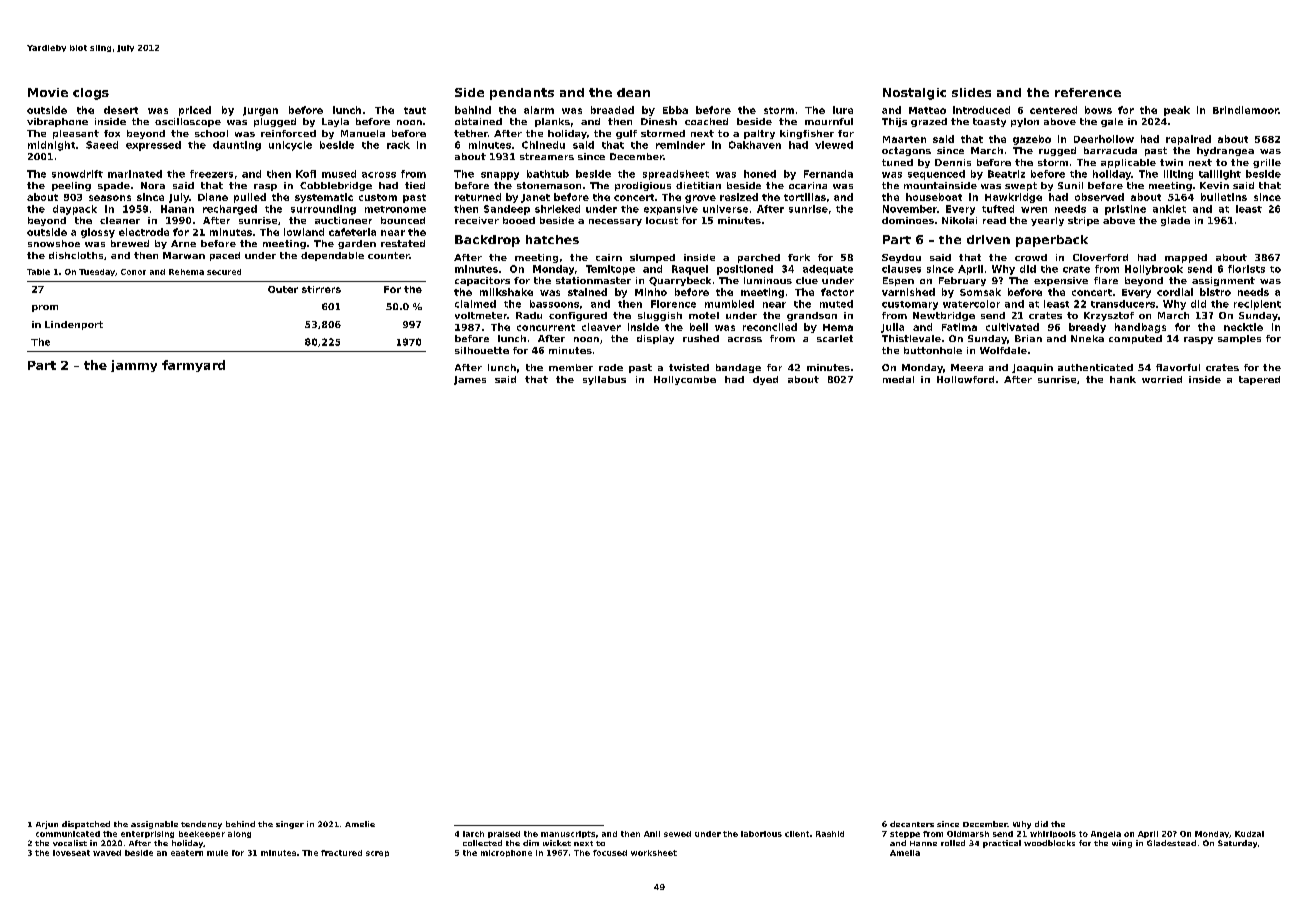 This screenshot has height=924, width=1308. I want to click on taillight, so click(1220, 175).
